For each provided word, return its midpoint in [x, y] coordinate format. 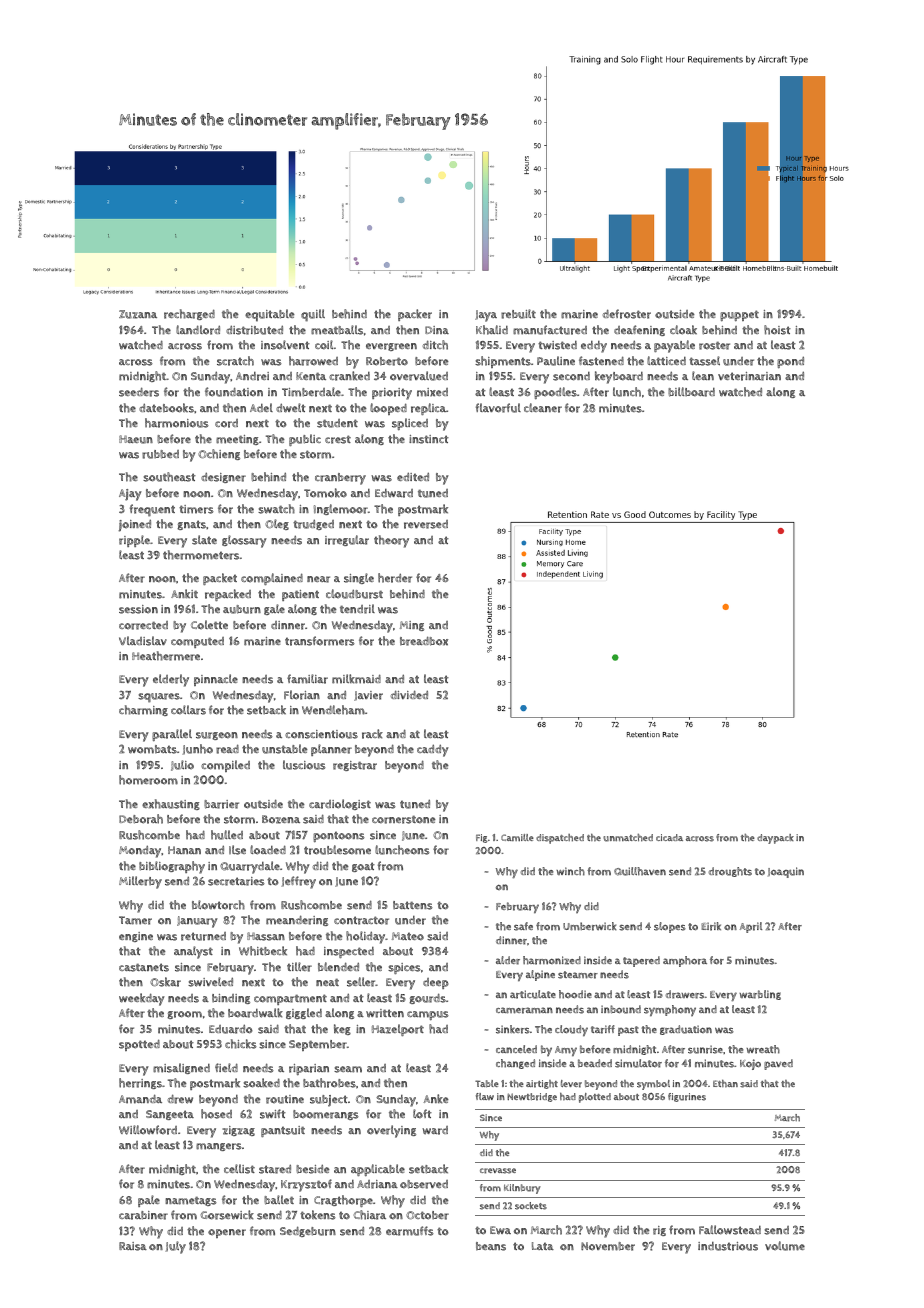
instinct [429, 439]
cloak [683, 330]
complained [272, 579]
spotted [139, 1045]
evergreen [391, 347]
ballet [279, 1200]
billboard [691, 392]
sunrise [705, 1049]
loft [422, 1114]
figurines [687, 1097]
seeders [139, 392]
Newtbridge [532, 1097]
